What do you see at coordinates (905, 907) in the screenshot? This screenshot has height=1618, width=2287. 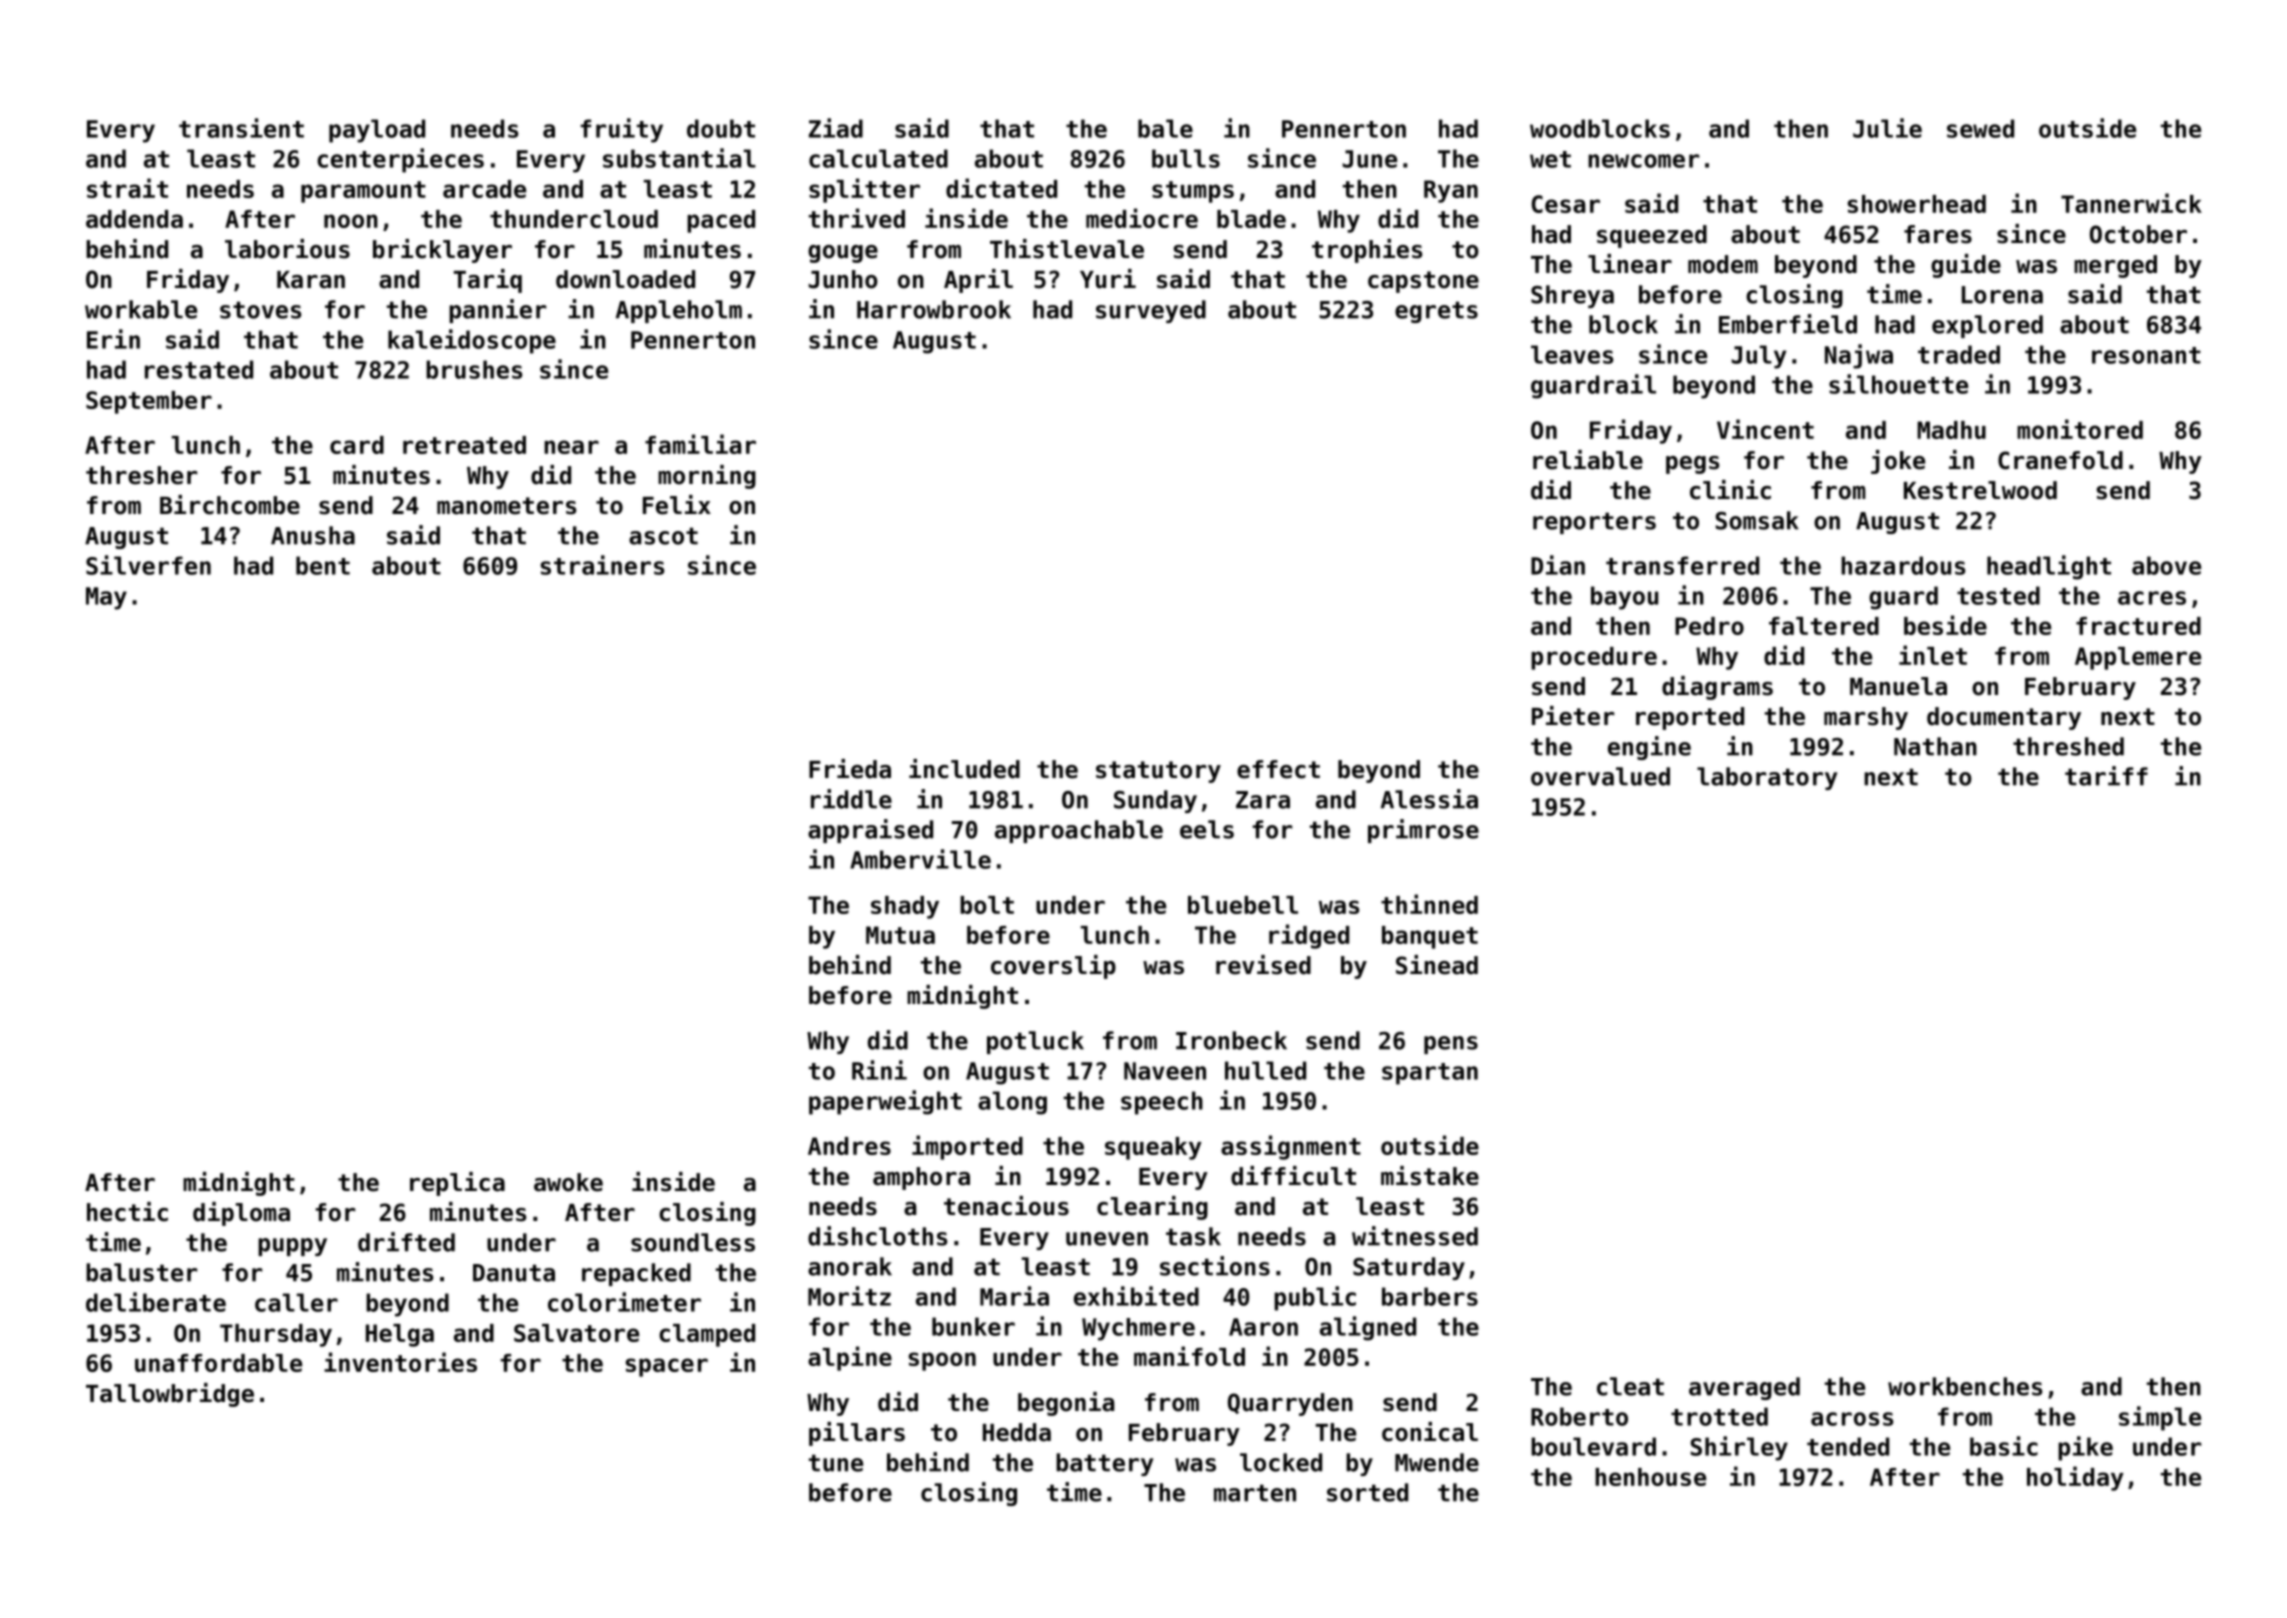 I see `shady` at bounding box center [905, 907].
